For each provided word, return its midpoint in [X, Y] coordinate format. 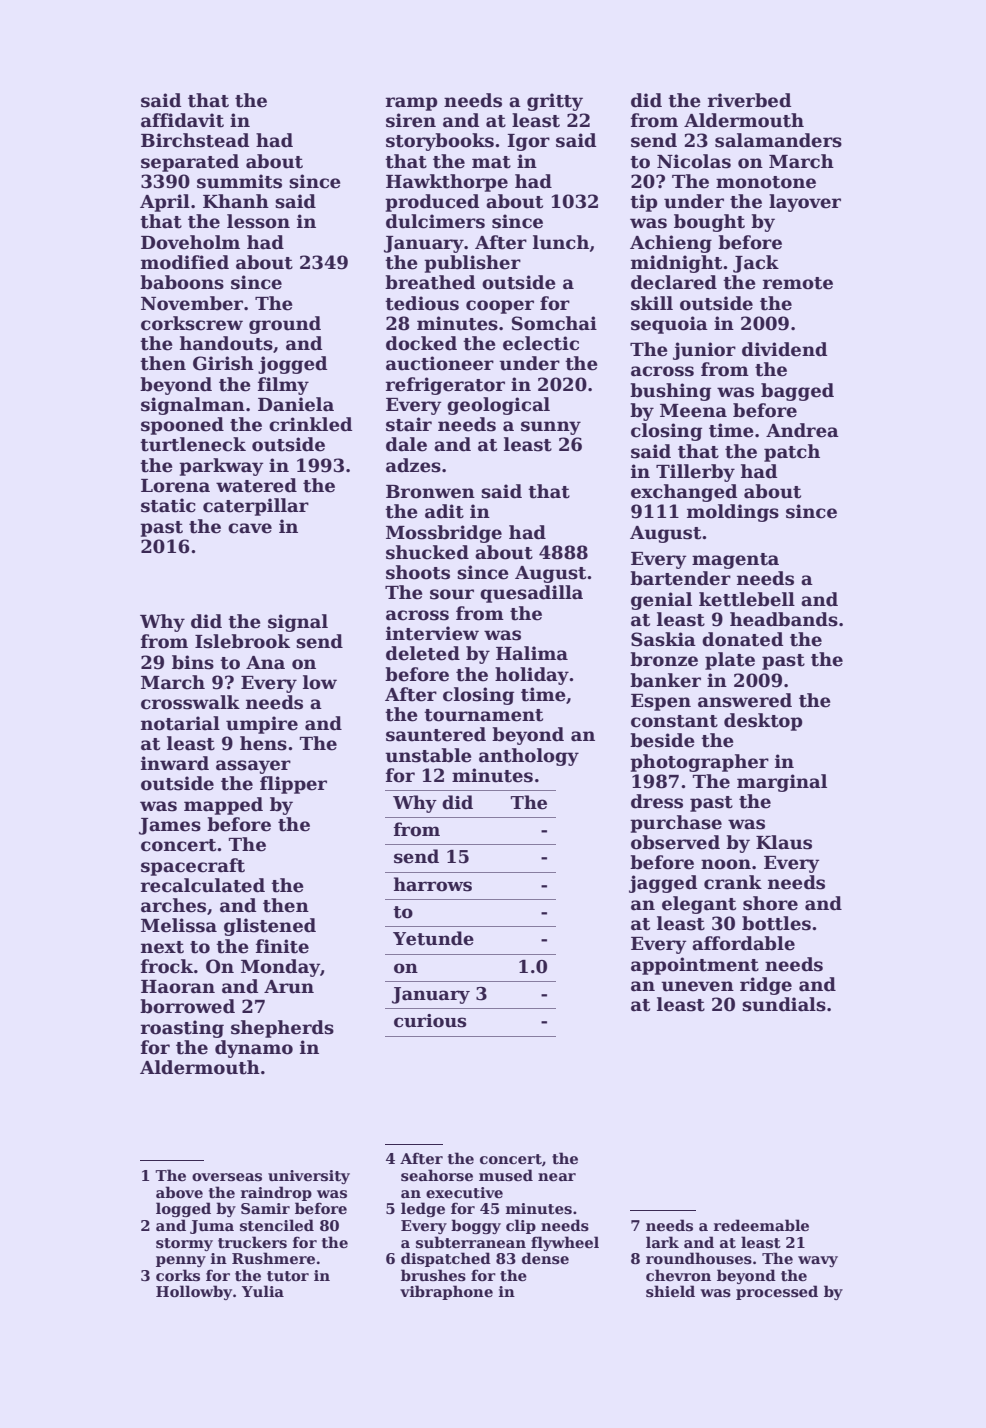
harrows [433, 884]
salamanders [778, 140]
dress [657, 801]
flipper [293, 785]
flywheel [565, 1243]
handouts [226, 343]
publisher [472, 264]
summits [239, 181]
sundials [784, 1004]
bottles [776, 923]
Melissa [179, 925]
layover [805, 203]
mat [491, 162]
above [179, 1192]
